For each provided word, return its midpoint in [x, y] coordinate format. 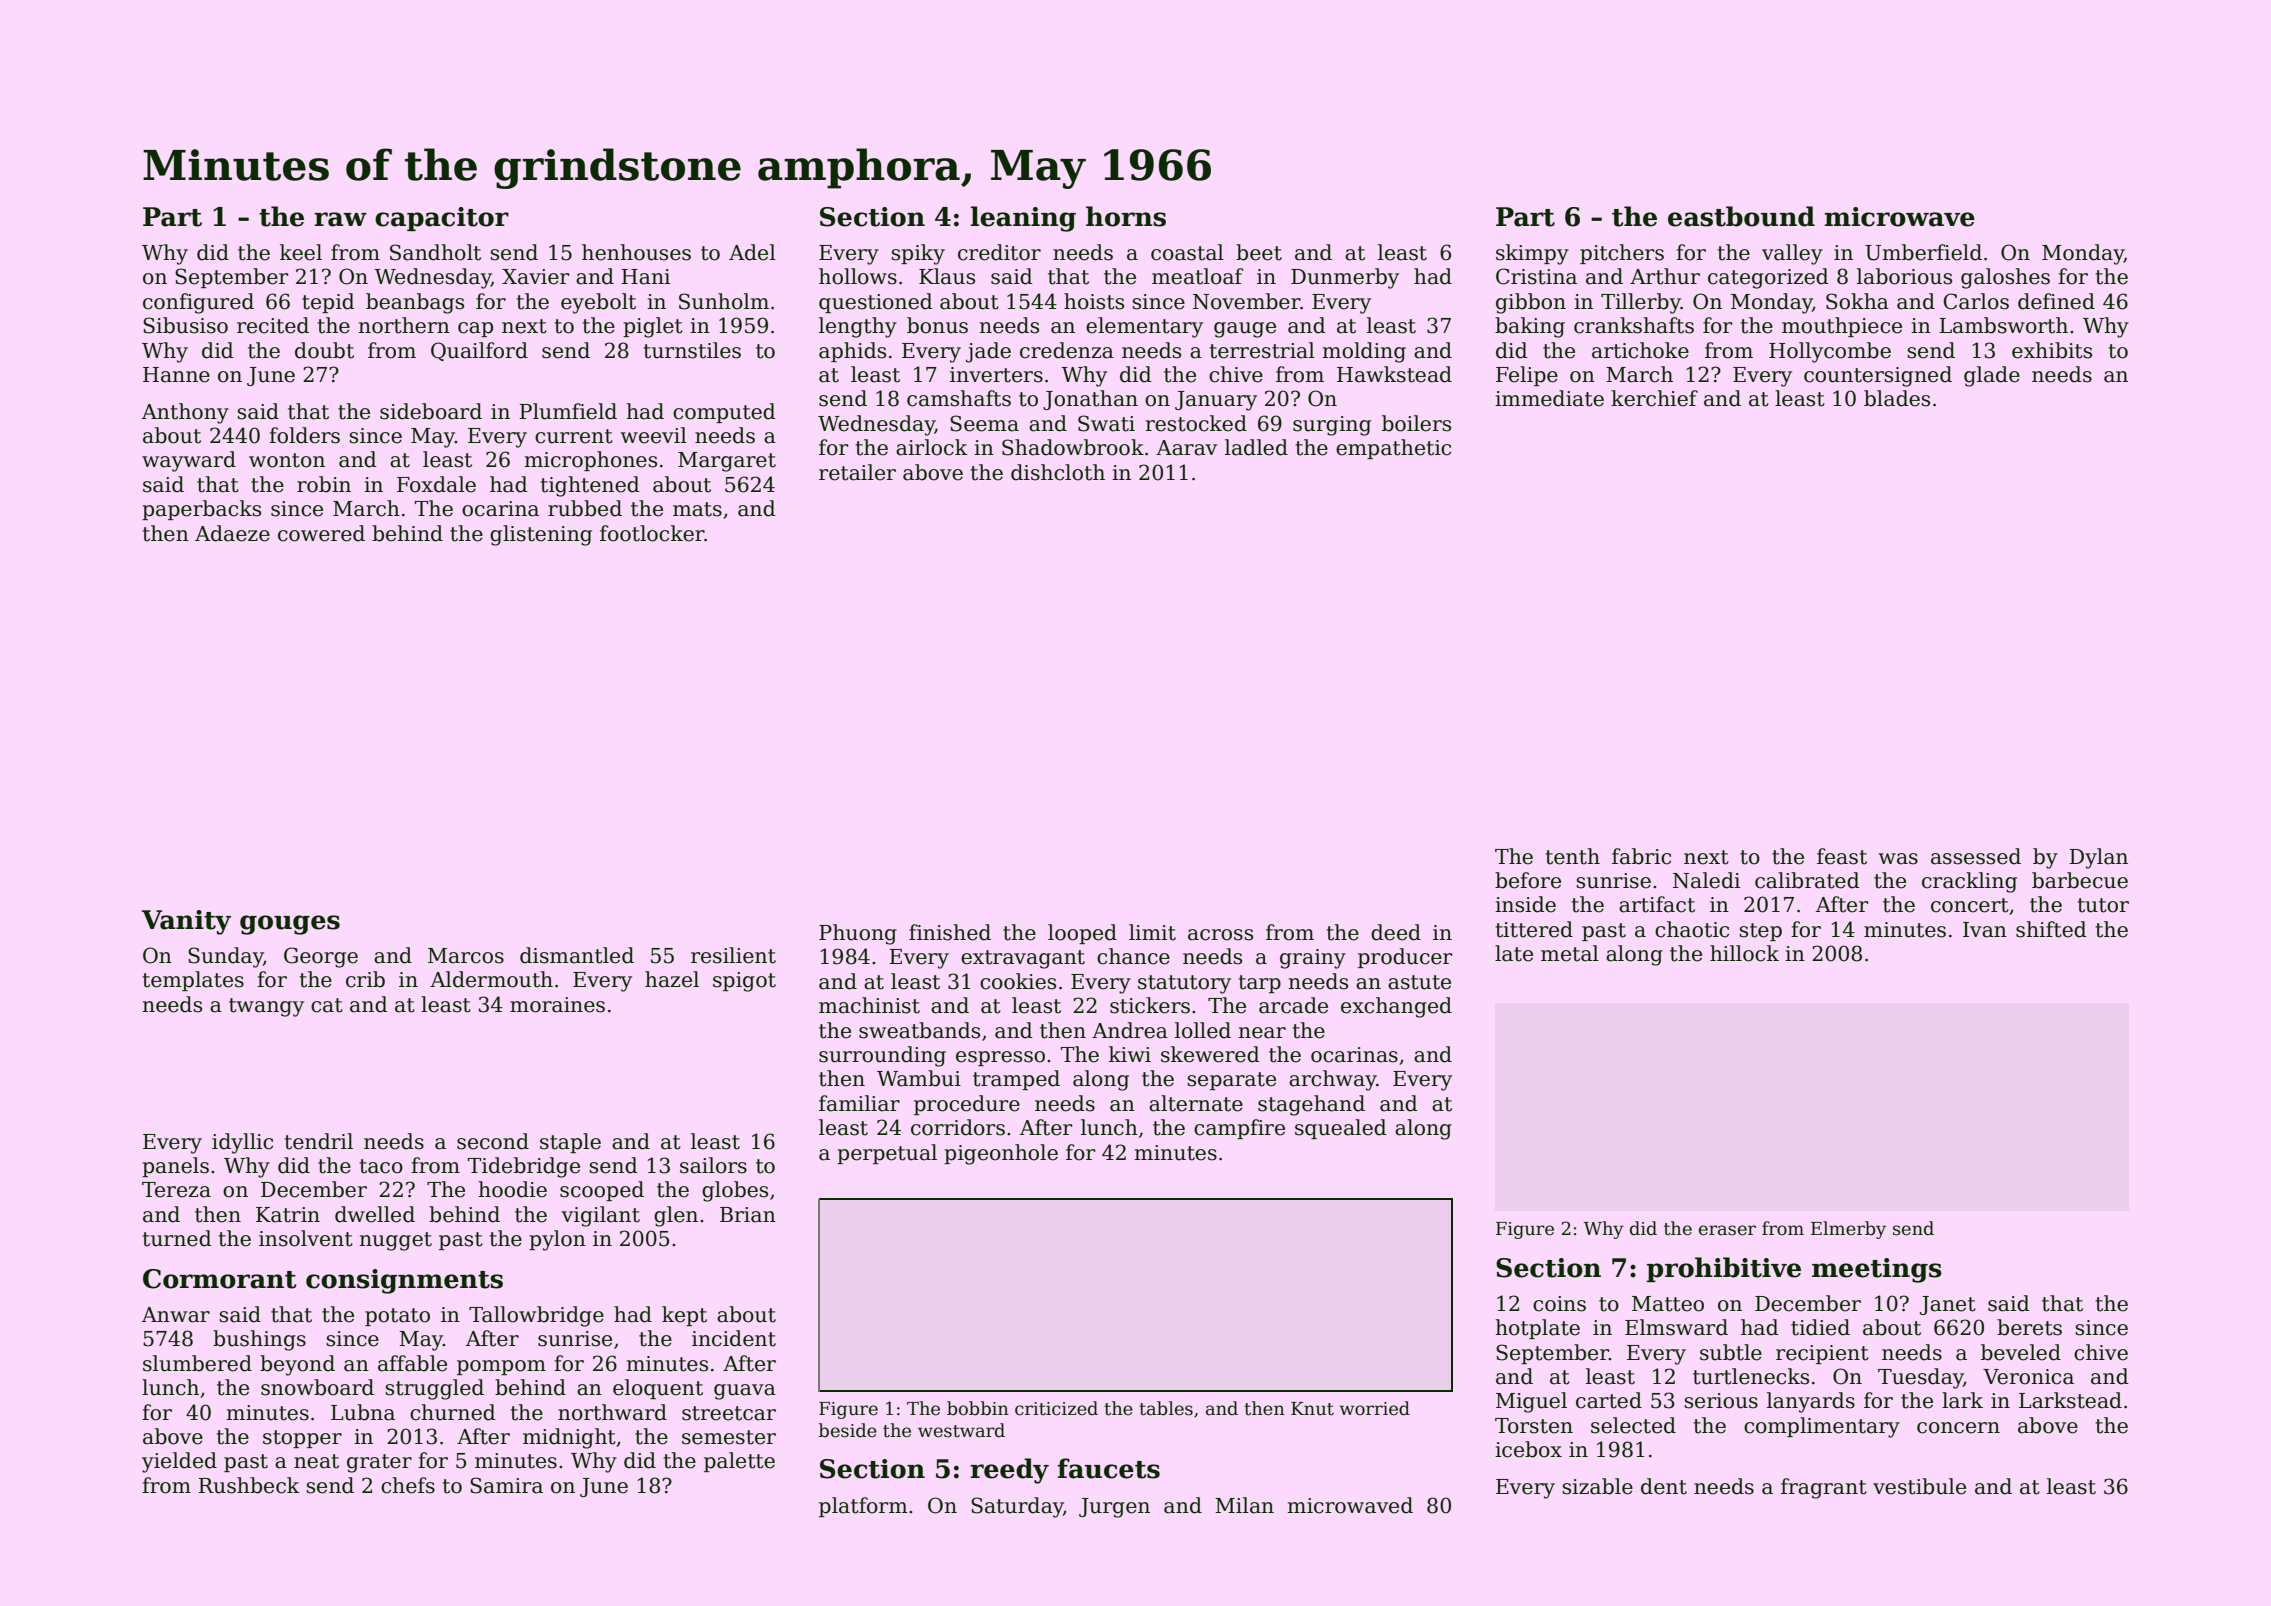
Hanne [176, 375]
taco [381, 1166]
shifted [2051, 929]
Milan [1244, 1505]
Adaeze [232, 533]
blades [1897, 398]
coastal [1187, 252]
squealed [1341, 1129]
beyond [297, 1365]
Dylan [2098, 858]
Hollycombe [1830, 352]
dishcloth [1058, 472]
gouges [290, 925]
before [1528, 880]
